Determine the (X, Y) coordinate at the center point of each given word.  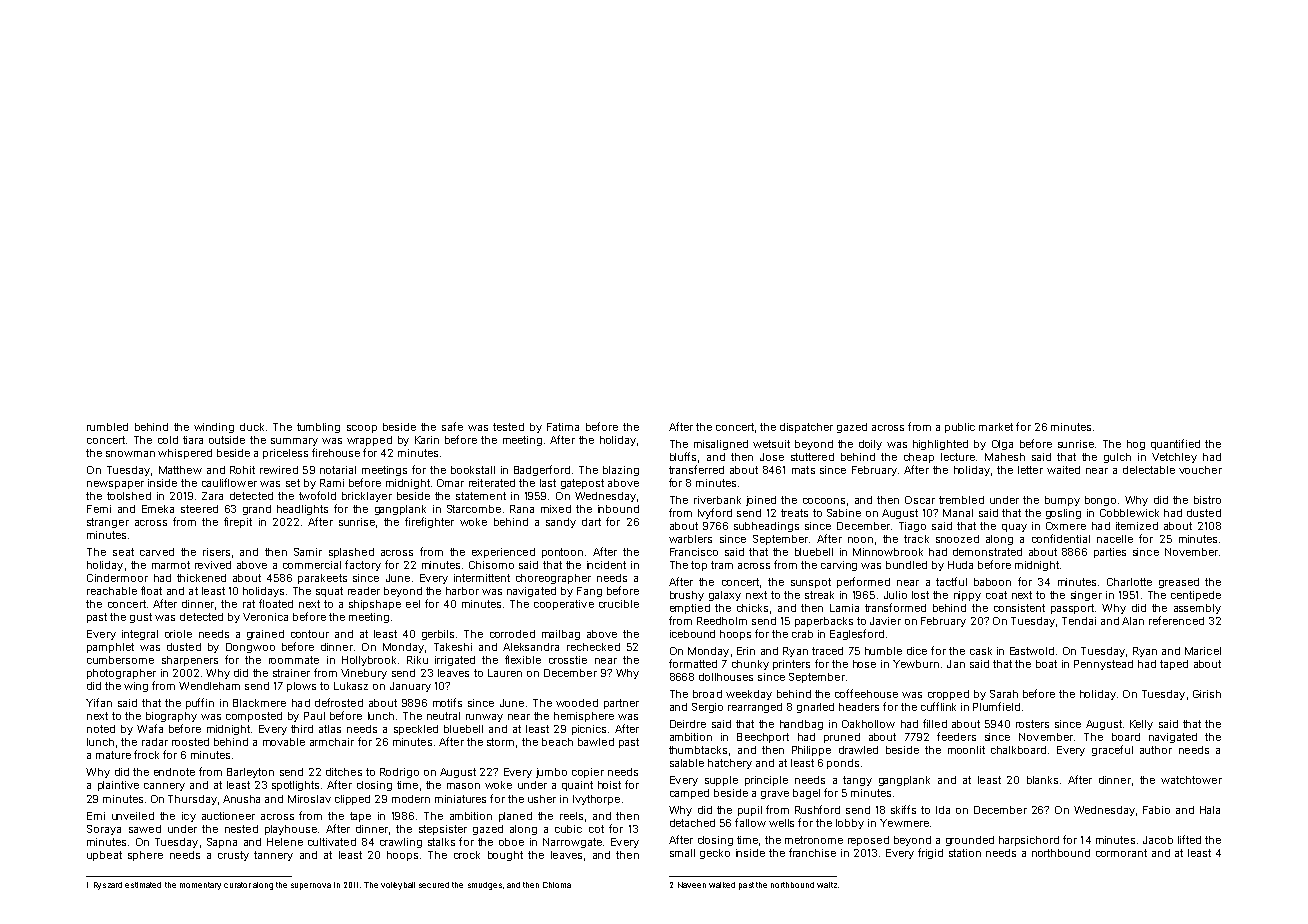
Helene (285, 842)
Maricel (1203, 651)
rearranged (755, 708)
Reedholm (722, 621)
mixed (556, 509)
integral (140, 635)
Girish (1207, 694)
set (293, 483)
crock (467, 855)
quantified (1175, 444)
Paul (314, 716)
